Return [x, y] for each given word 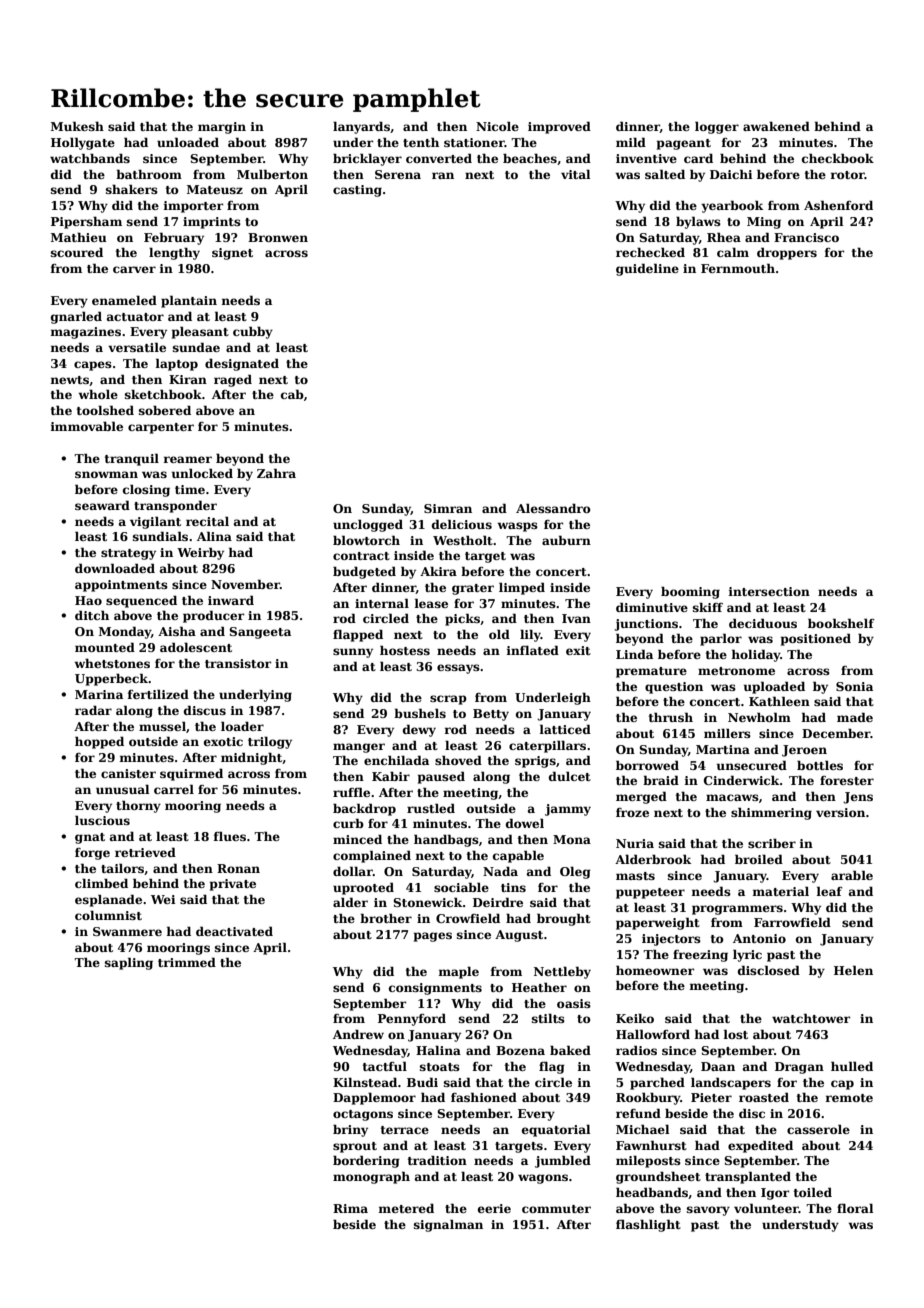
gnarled [76, 317]
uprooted [363, 888]
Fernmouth [738, 268]
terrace [405, 1130]
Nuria [635, 843]
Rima [350, 1208]
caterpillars [547, 746]
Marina [99, 694]
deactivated [234, 931]
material [780, 891]
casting [357, 191]
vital [576, 174]
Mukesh [77, 126]
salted [665, 174]
